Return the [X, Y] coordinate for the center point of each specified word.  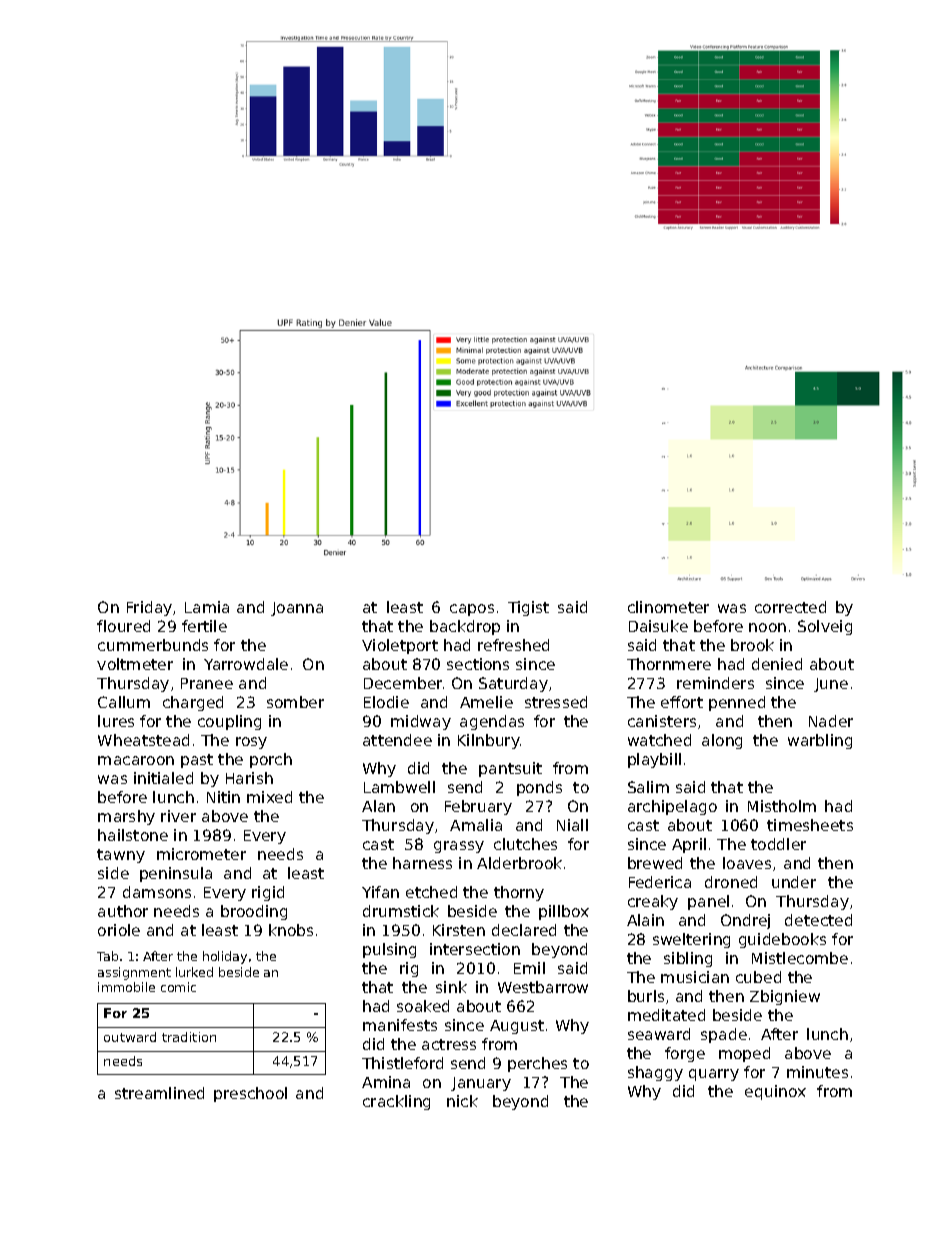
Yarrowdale [246, 664]
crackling [396, 1102]
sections [478, 664]
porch [271, 760]
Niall [572, 825]
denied [777, 664]
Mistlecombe [800, 958]
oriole [119, 930]
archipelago [672, 807]
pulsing [389, 950]
